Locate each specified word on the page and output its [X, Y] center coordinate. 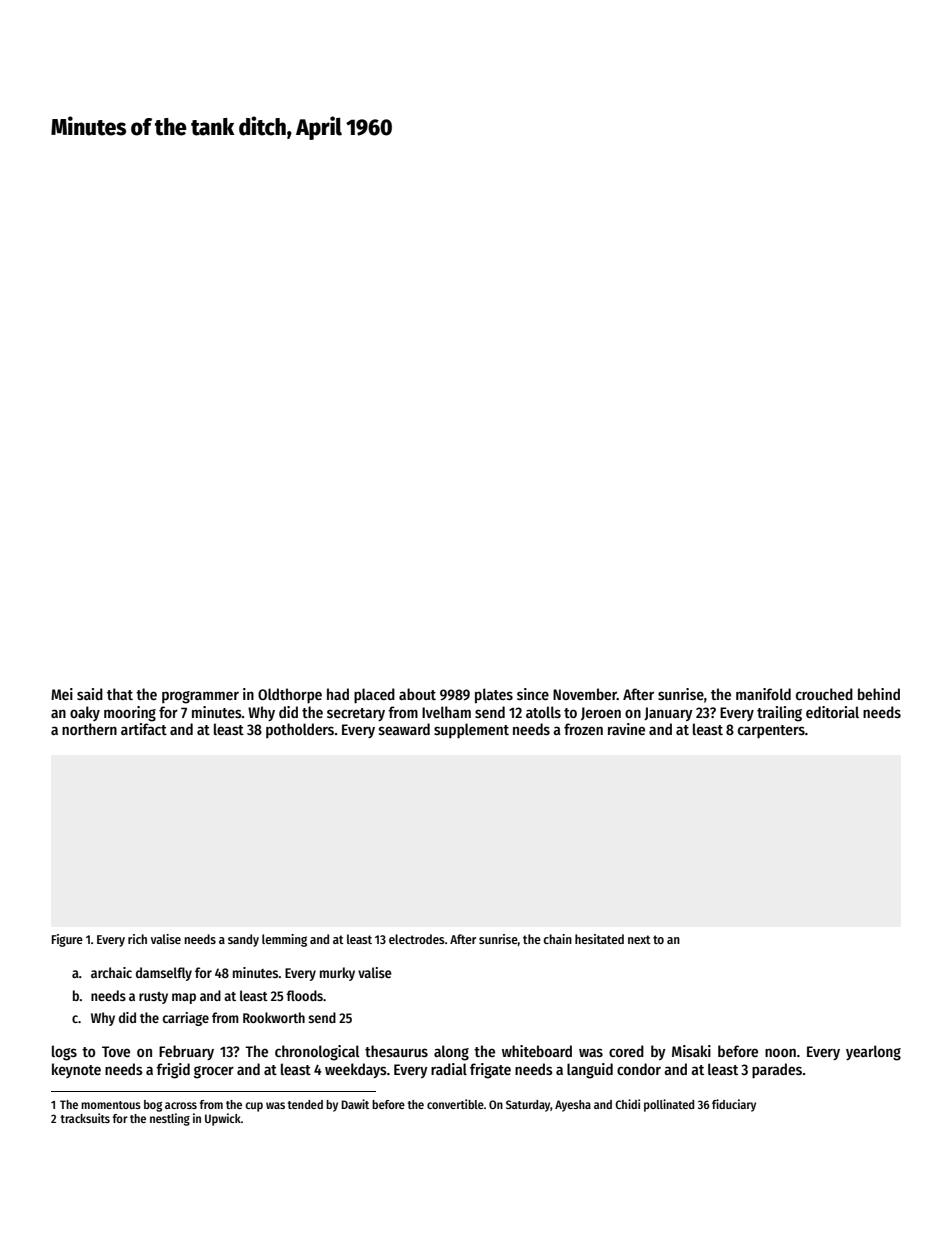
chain [557, 939]
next [639, 939]
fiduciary [734, 1105]
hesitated [599, 939]
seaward [404, 729]
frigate [490, 1071]
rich [137, 939]
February [186, 1052]
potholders [300, 730]
